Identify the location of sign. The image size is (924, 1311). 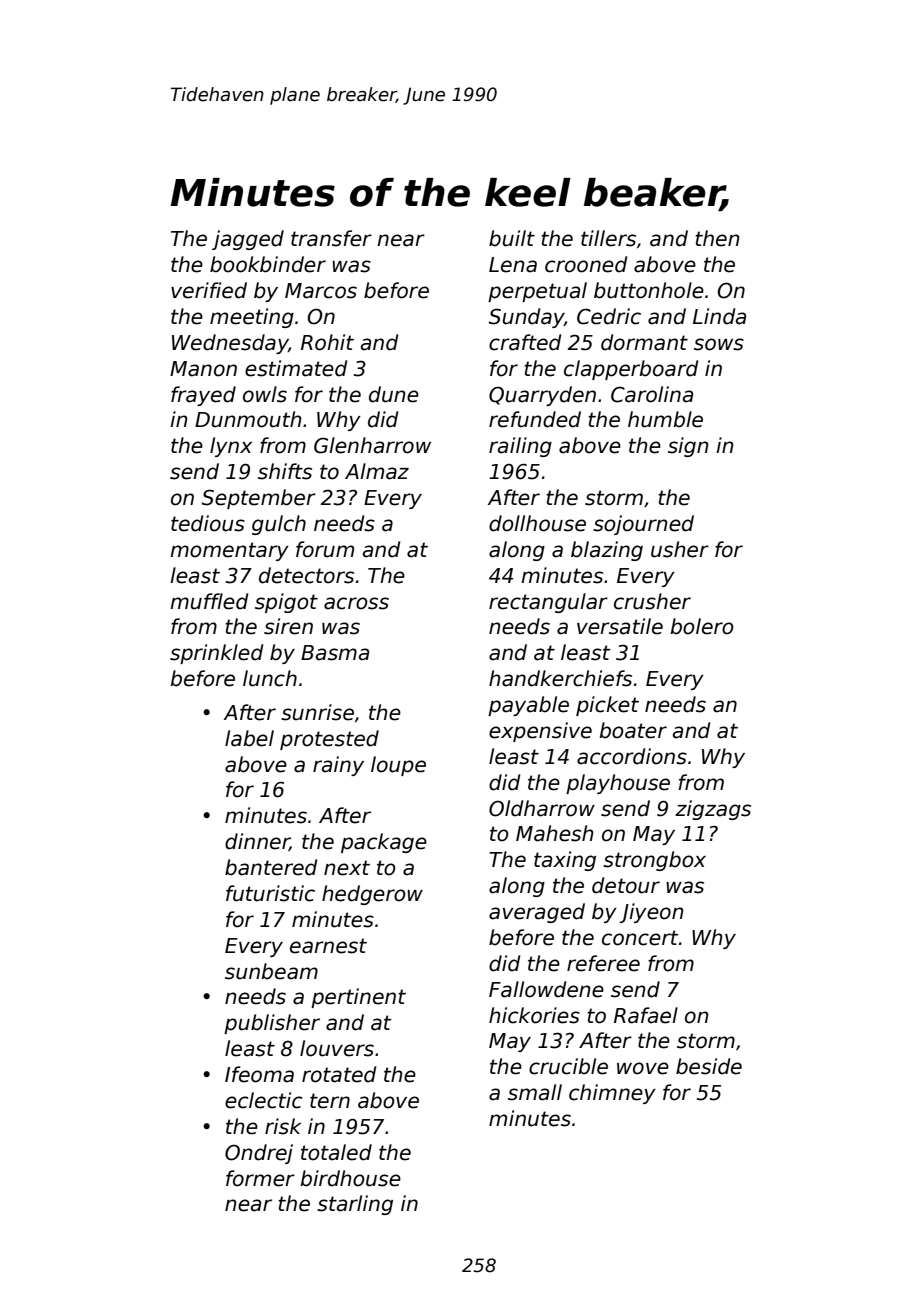
(688, 447).
